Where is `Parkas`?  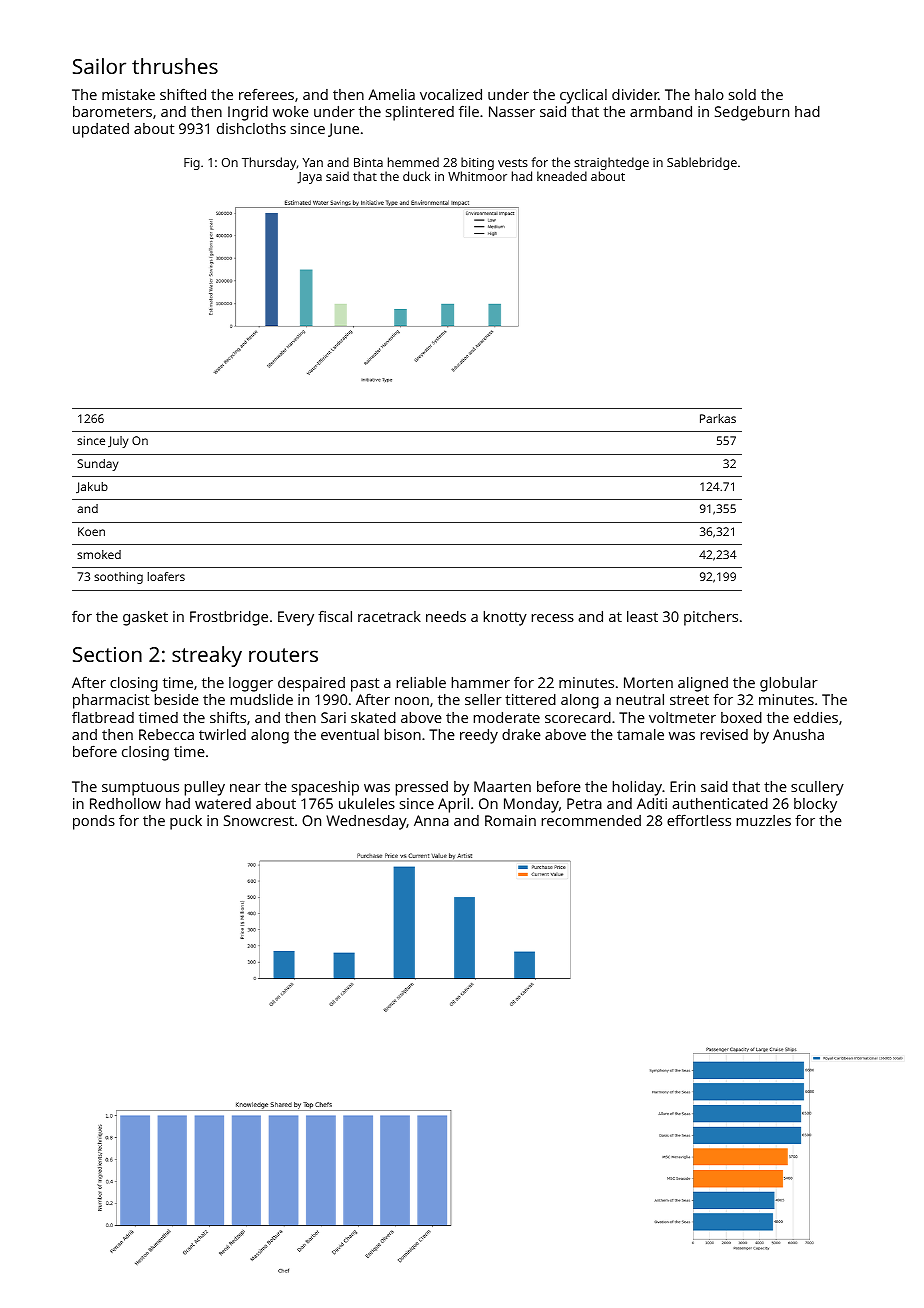 Parkas is located at coordinates (718, 418).
